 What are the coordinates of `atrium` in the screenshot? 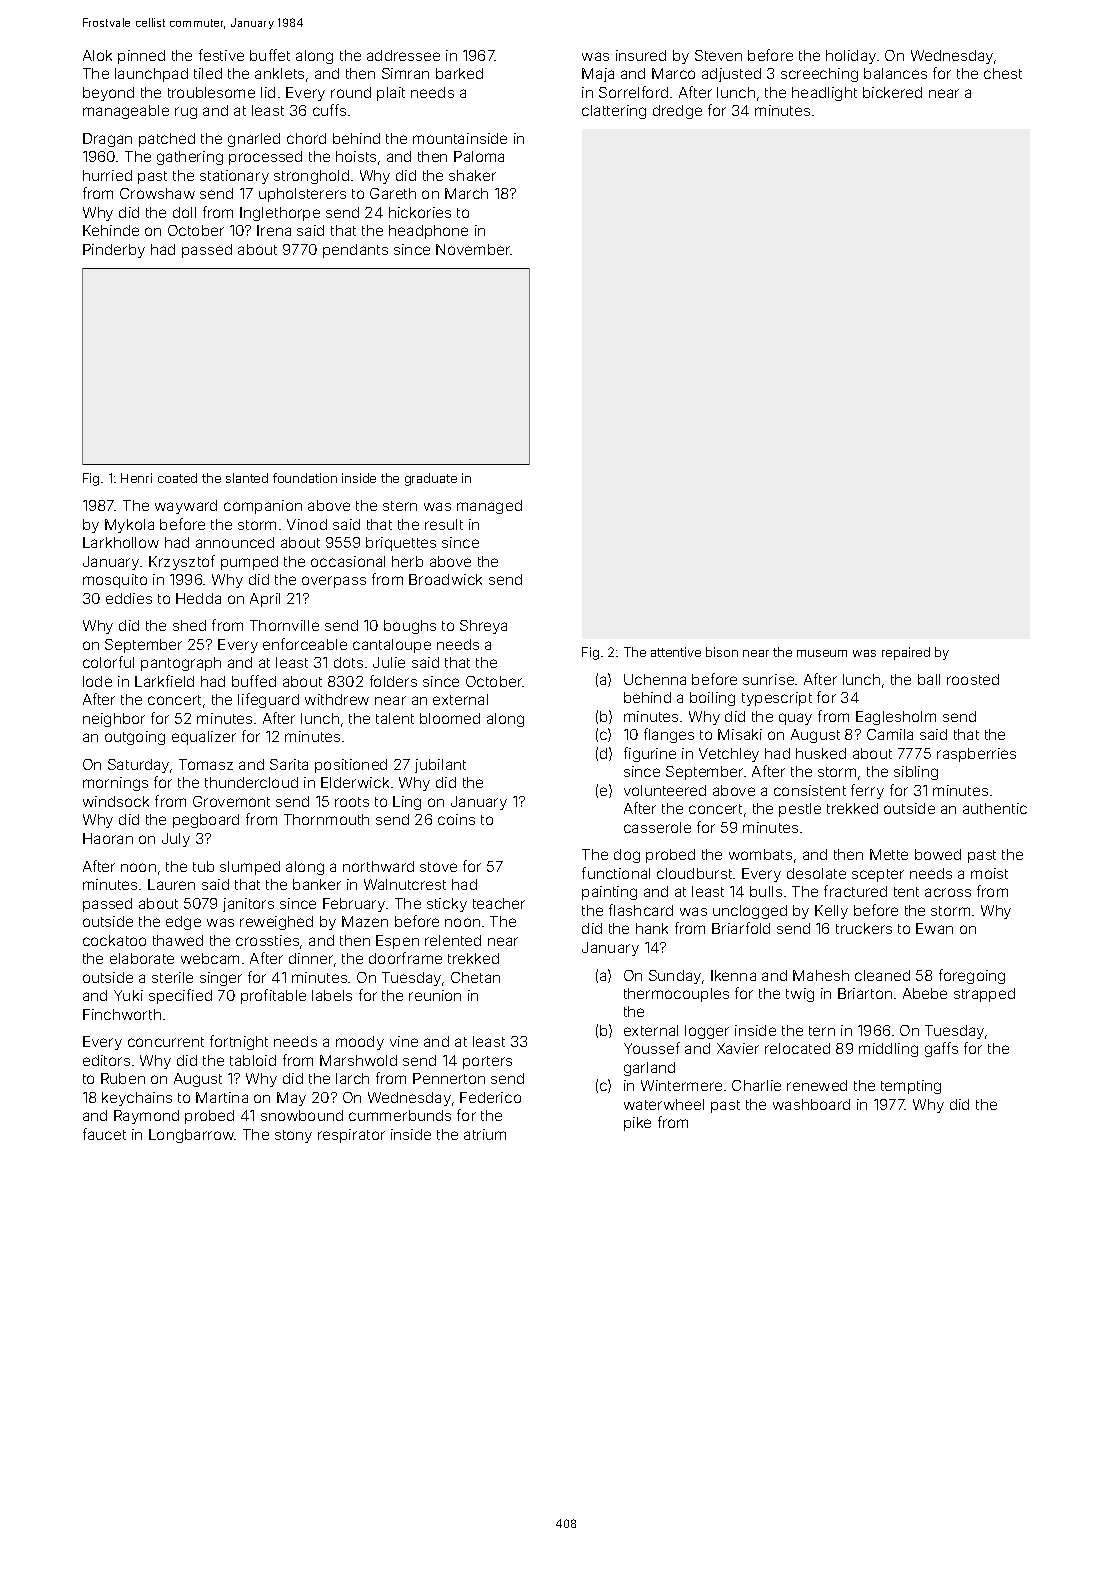 It's located at (485, 1134).
